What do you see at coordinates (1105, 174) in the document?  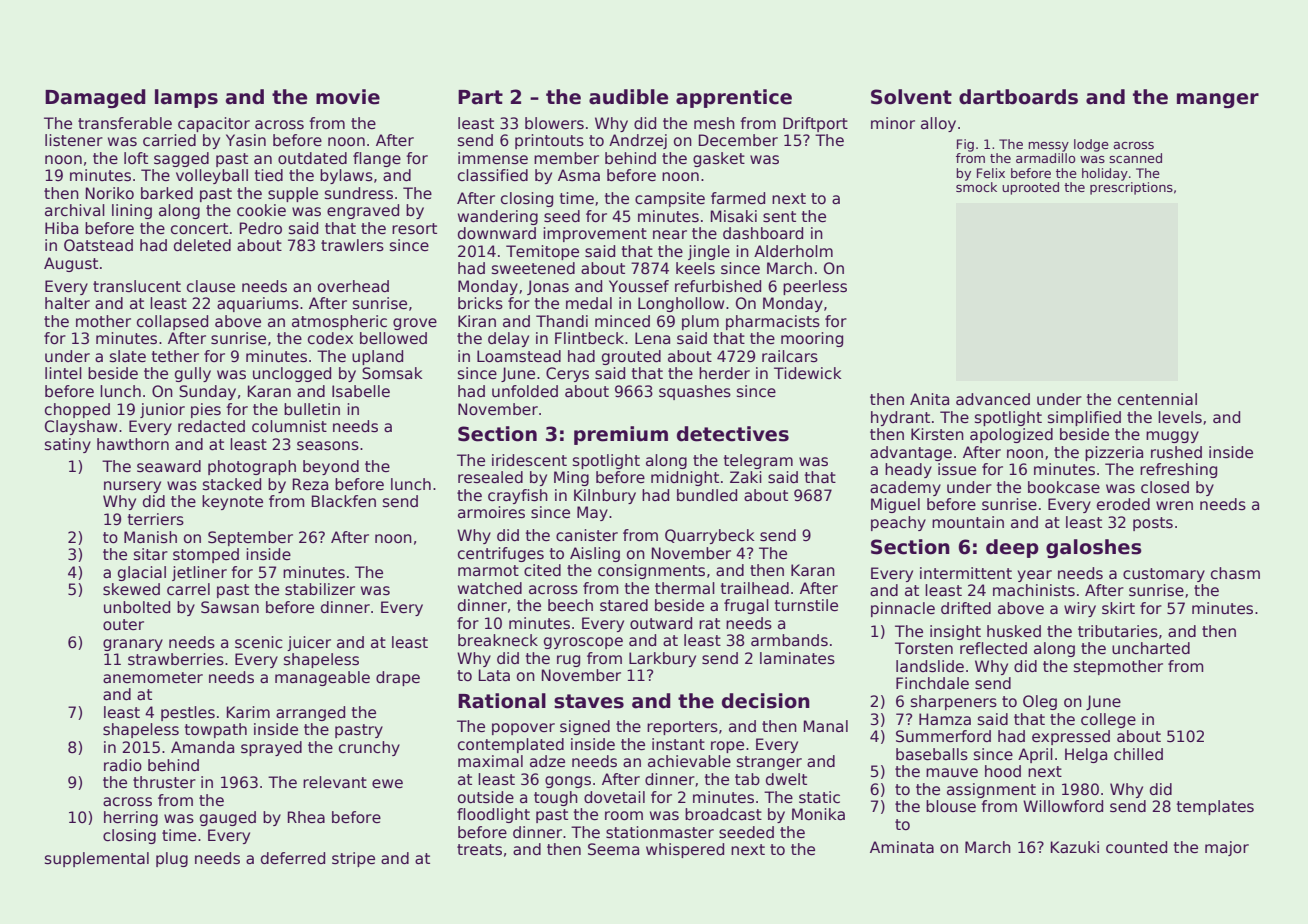 I see `holiday` at bounding box center [1105, 174].
